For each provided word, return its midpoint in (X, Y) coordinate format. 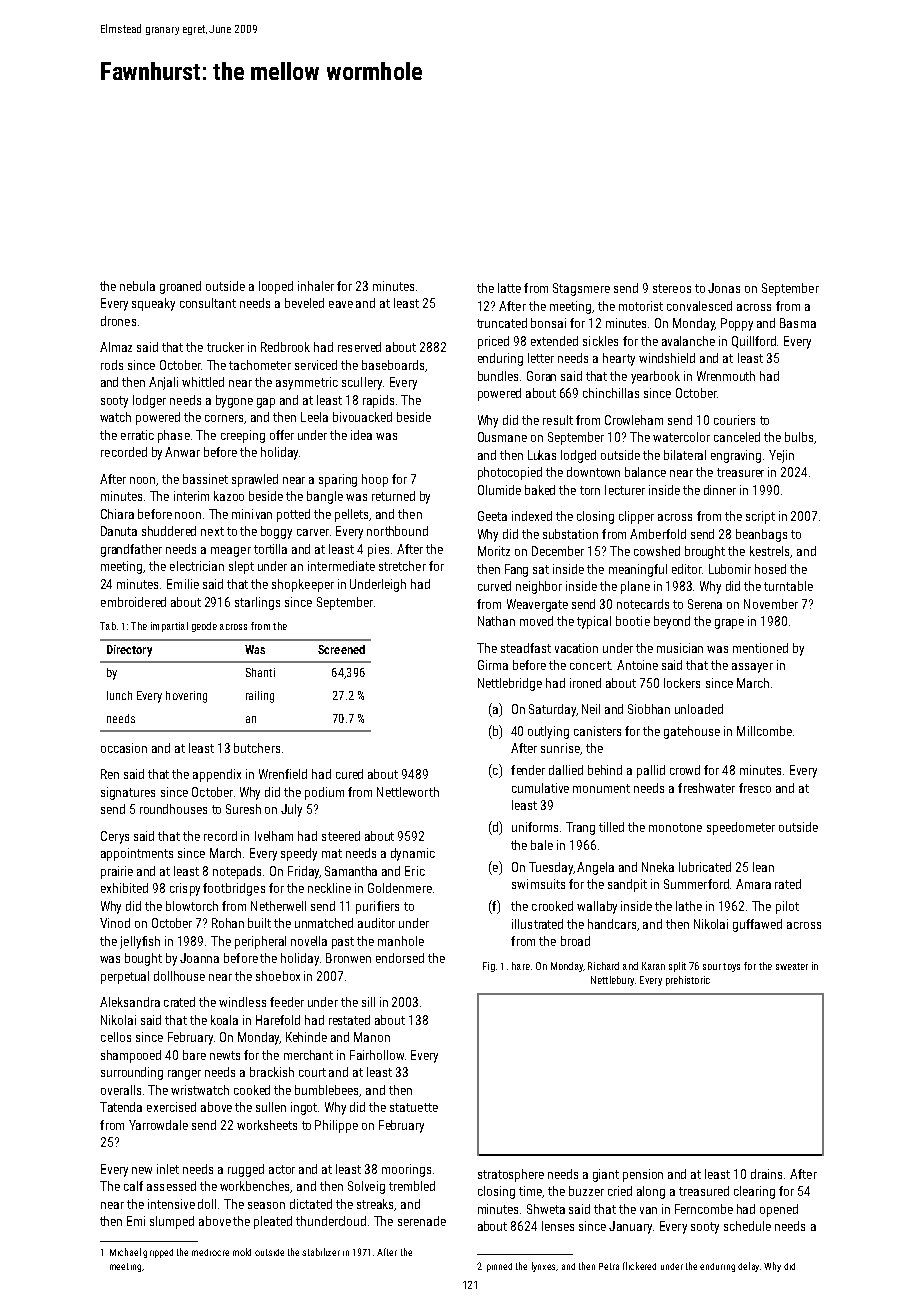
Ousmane (502, 437)
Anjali (163, 383)
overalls (121, 1090)
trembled (412, 1186)
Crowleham (634, 420)
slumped (172, 1222)
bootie (633, 621)
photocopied (510, 473)
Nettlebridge (510, 684)
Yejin (781, 456)
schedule (747, 1226)
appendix (217, 775)
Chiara (117, 514)
